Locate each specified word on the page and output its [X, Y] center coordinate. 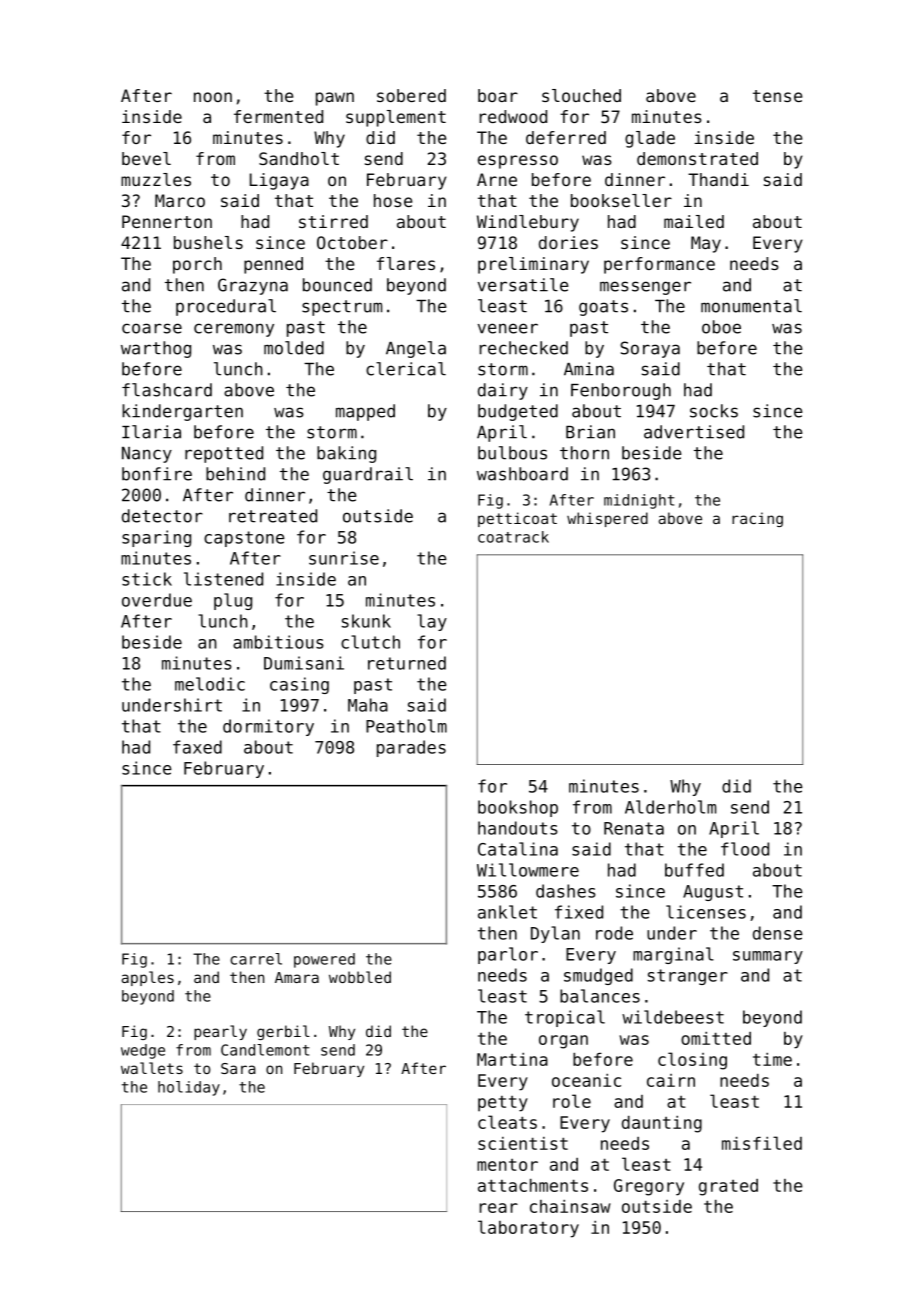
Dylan [555, 934]
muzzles [156, 179]
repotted [224, 454]
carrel [256, 959]
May [706, 244]
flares [406, 263]
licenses [706, 912]
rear [499, 1208]
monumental [751, 306]
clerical [406, 369]
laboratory [528, 1229]
